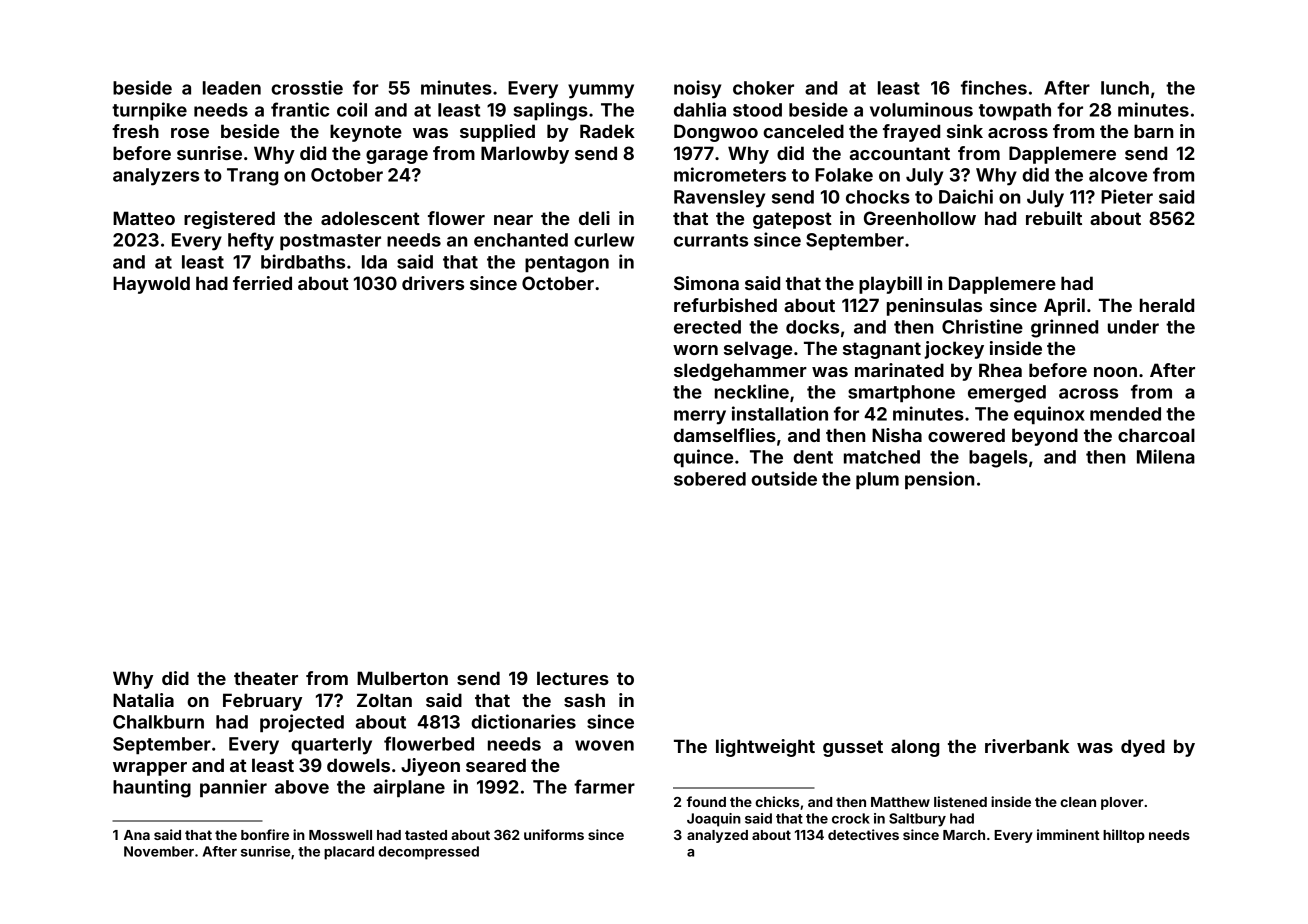 This document has width=1308, height=924. I want to click on merry, so click(700, 417).
